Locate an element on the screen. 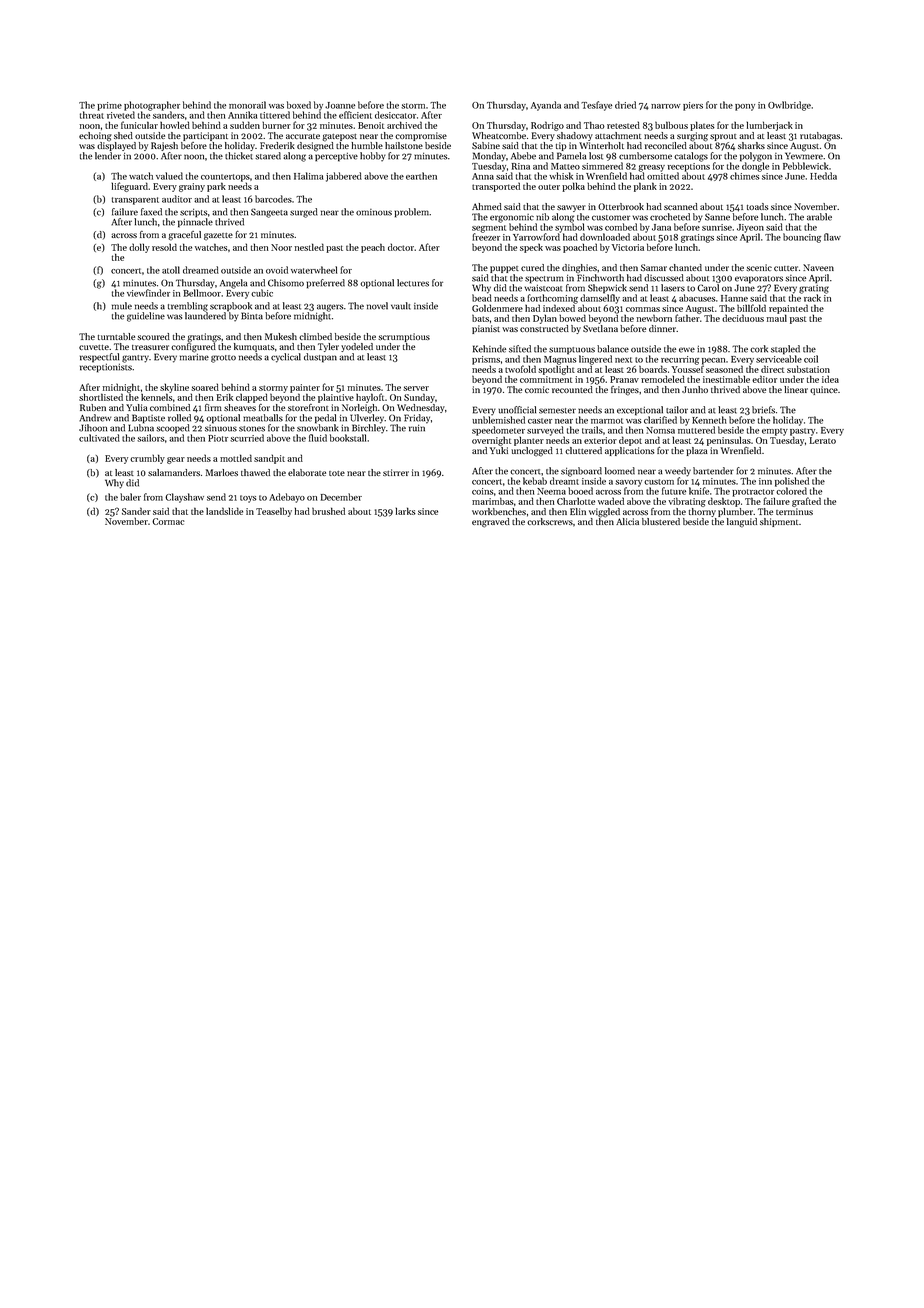 This screenshot has width=924, height=1308. waistcoat is located at coordinates (543, 288).
